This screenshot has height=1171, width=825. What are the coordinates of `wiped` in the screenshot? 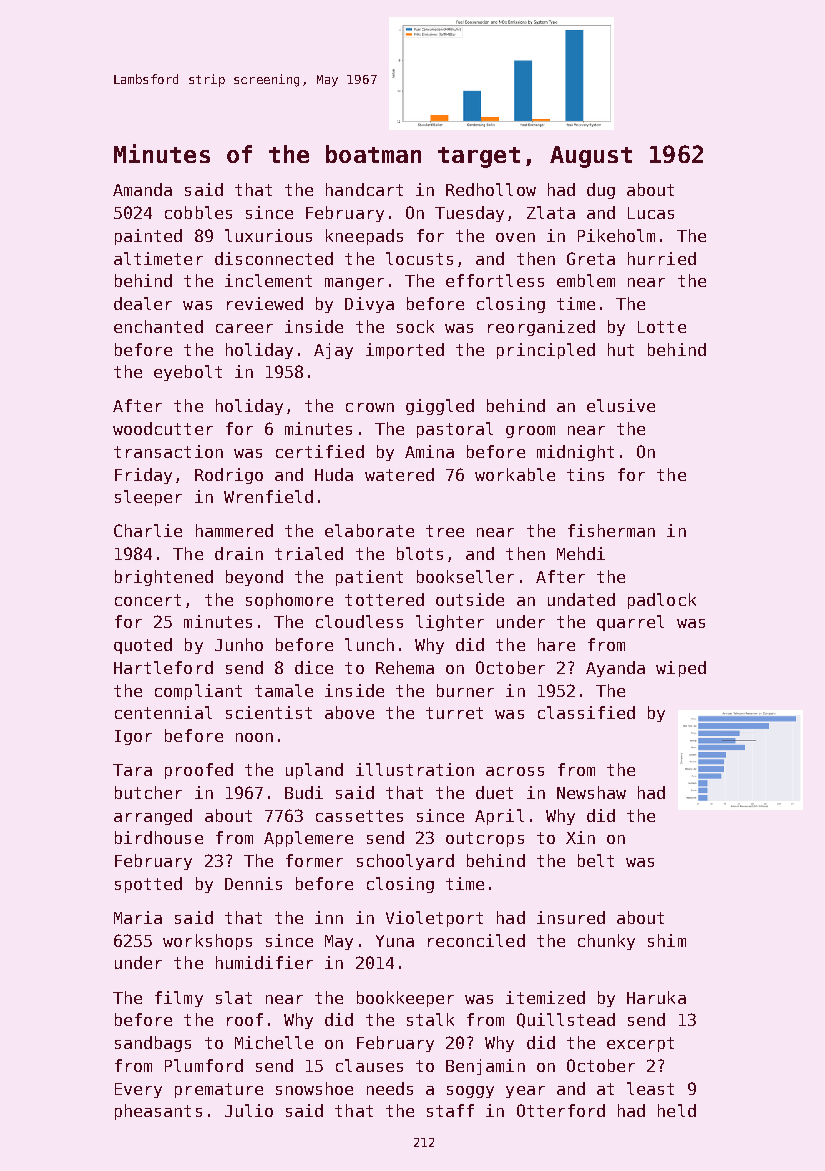 It's located at (681, 669).
